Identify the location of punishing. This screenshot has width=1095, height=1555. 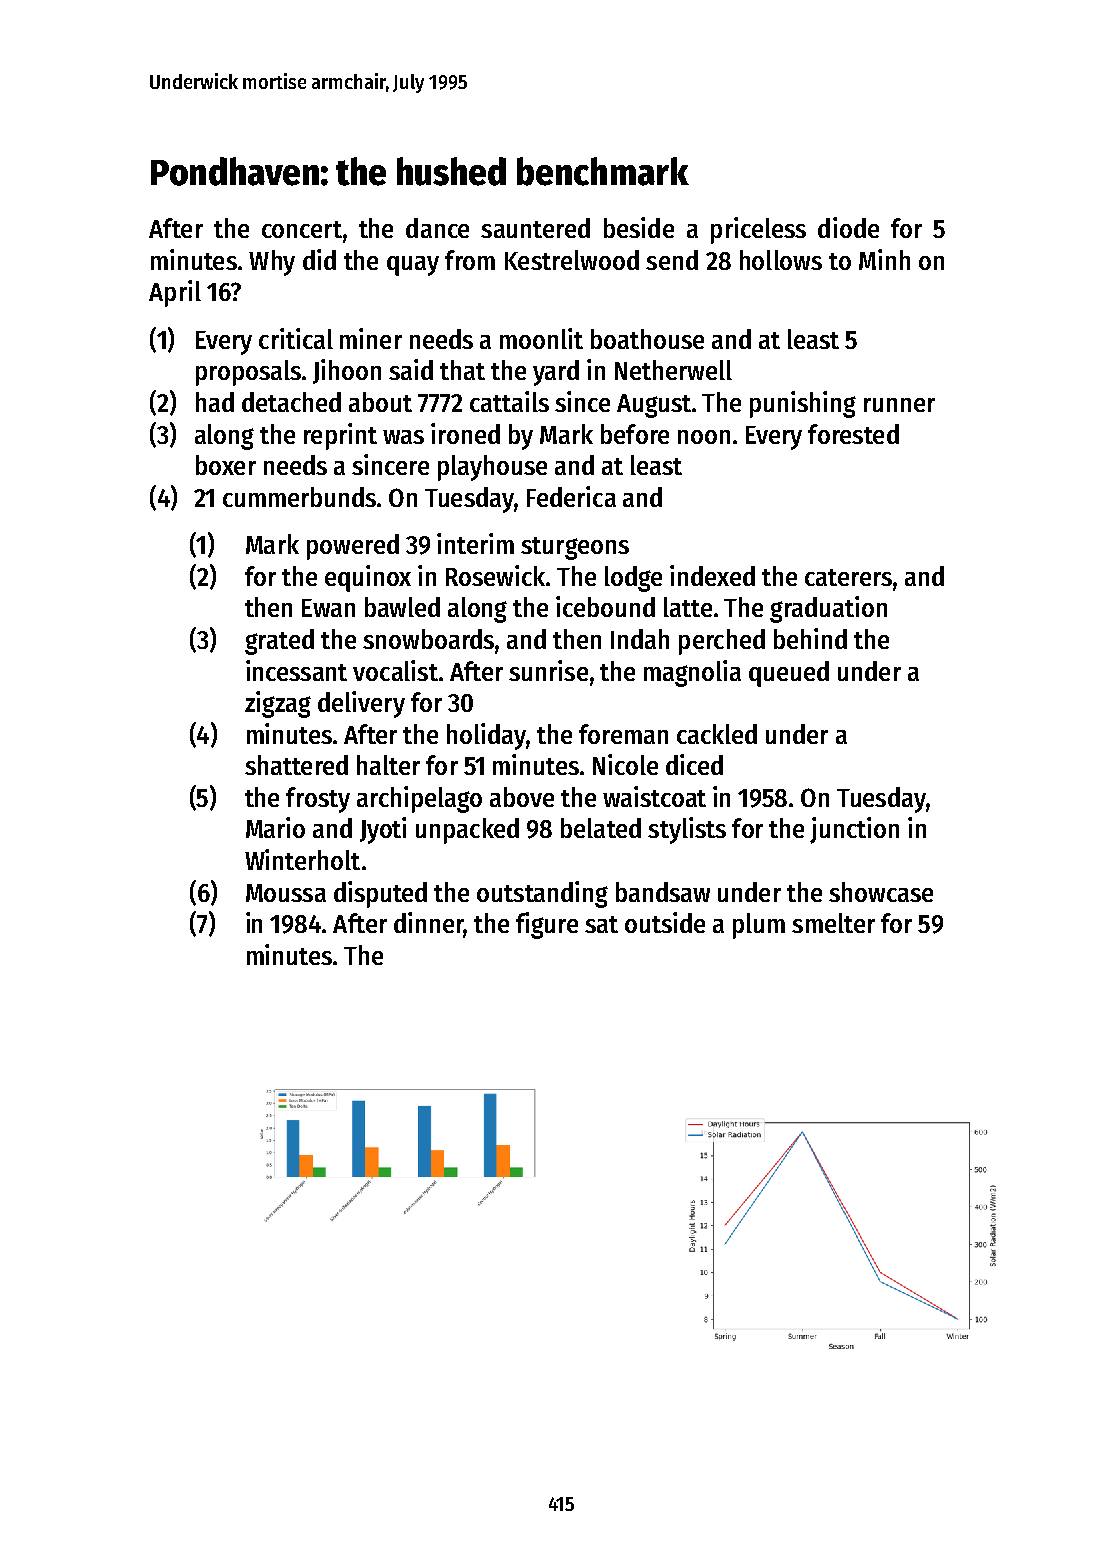
(803, 404).
